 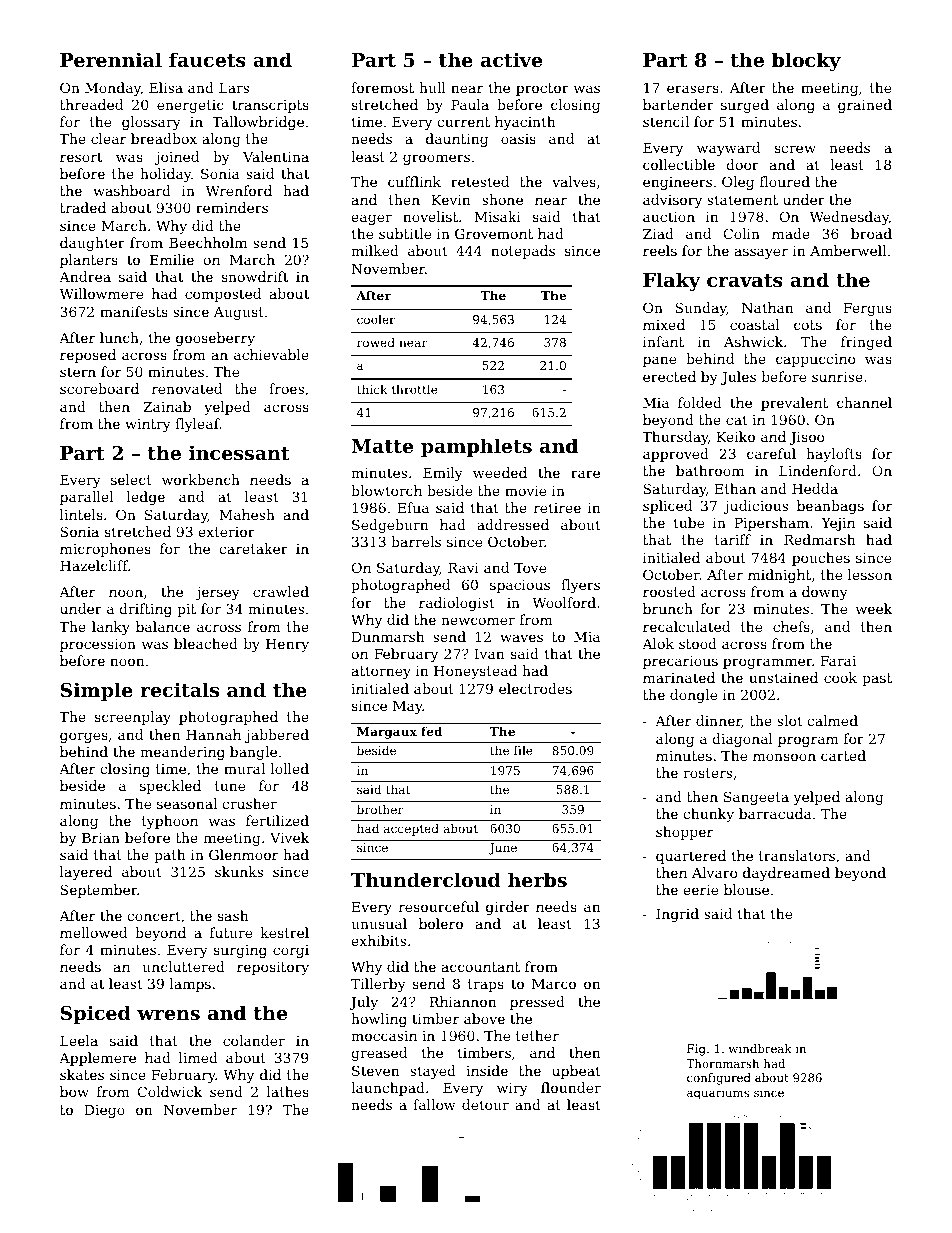 I want to click on faucets, so click(x=207, y=60).
